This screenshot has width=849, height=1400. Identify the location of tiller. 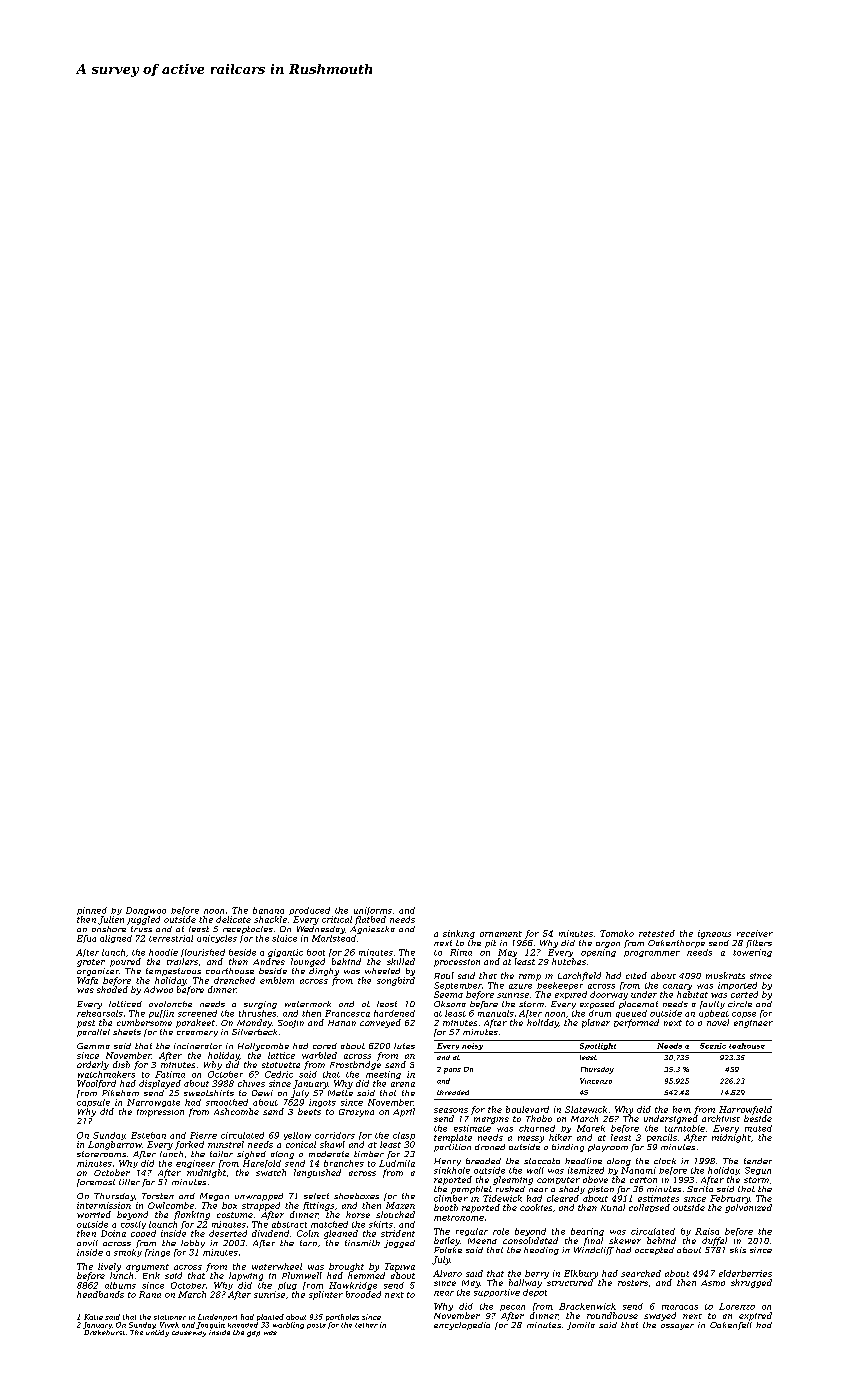
(129, 1182).
